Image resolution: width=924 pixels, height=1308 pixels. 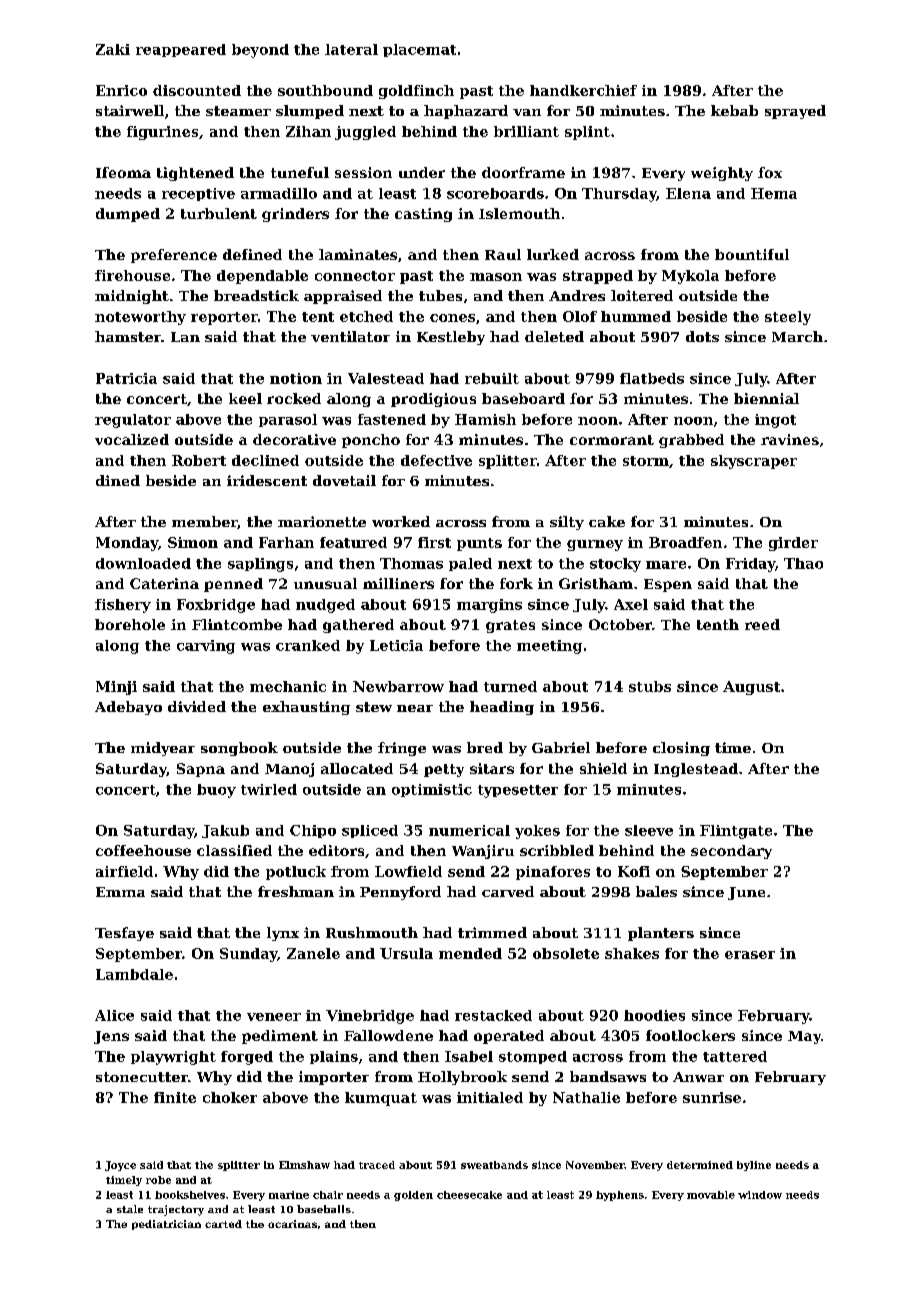 What do you see at coordinates (554, 336) in the screenshot?
I see `deleted` at bounding box center [554, 336].
